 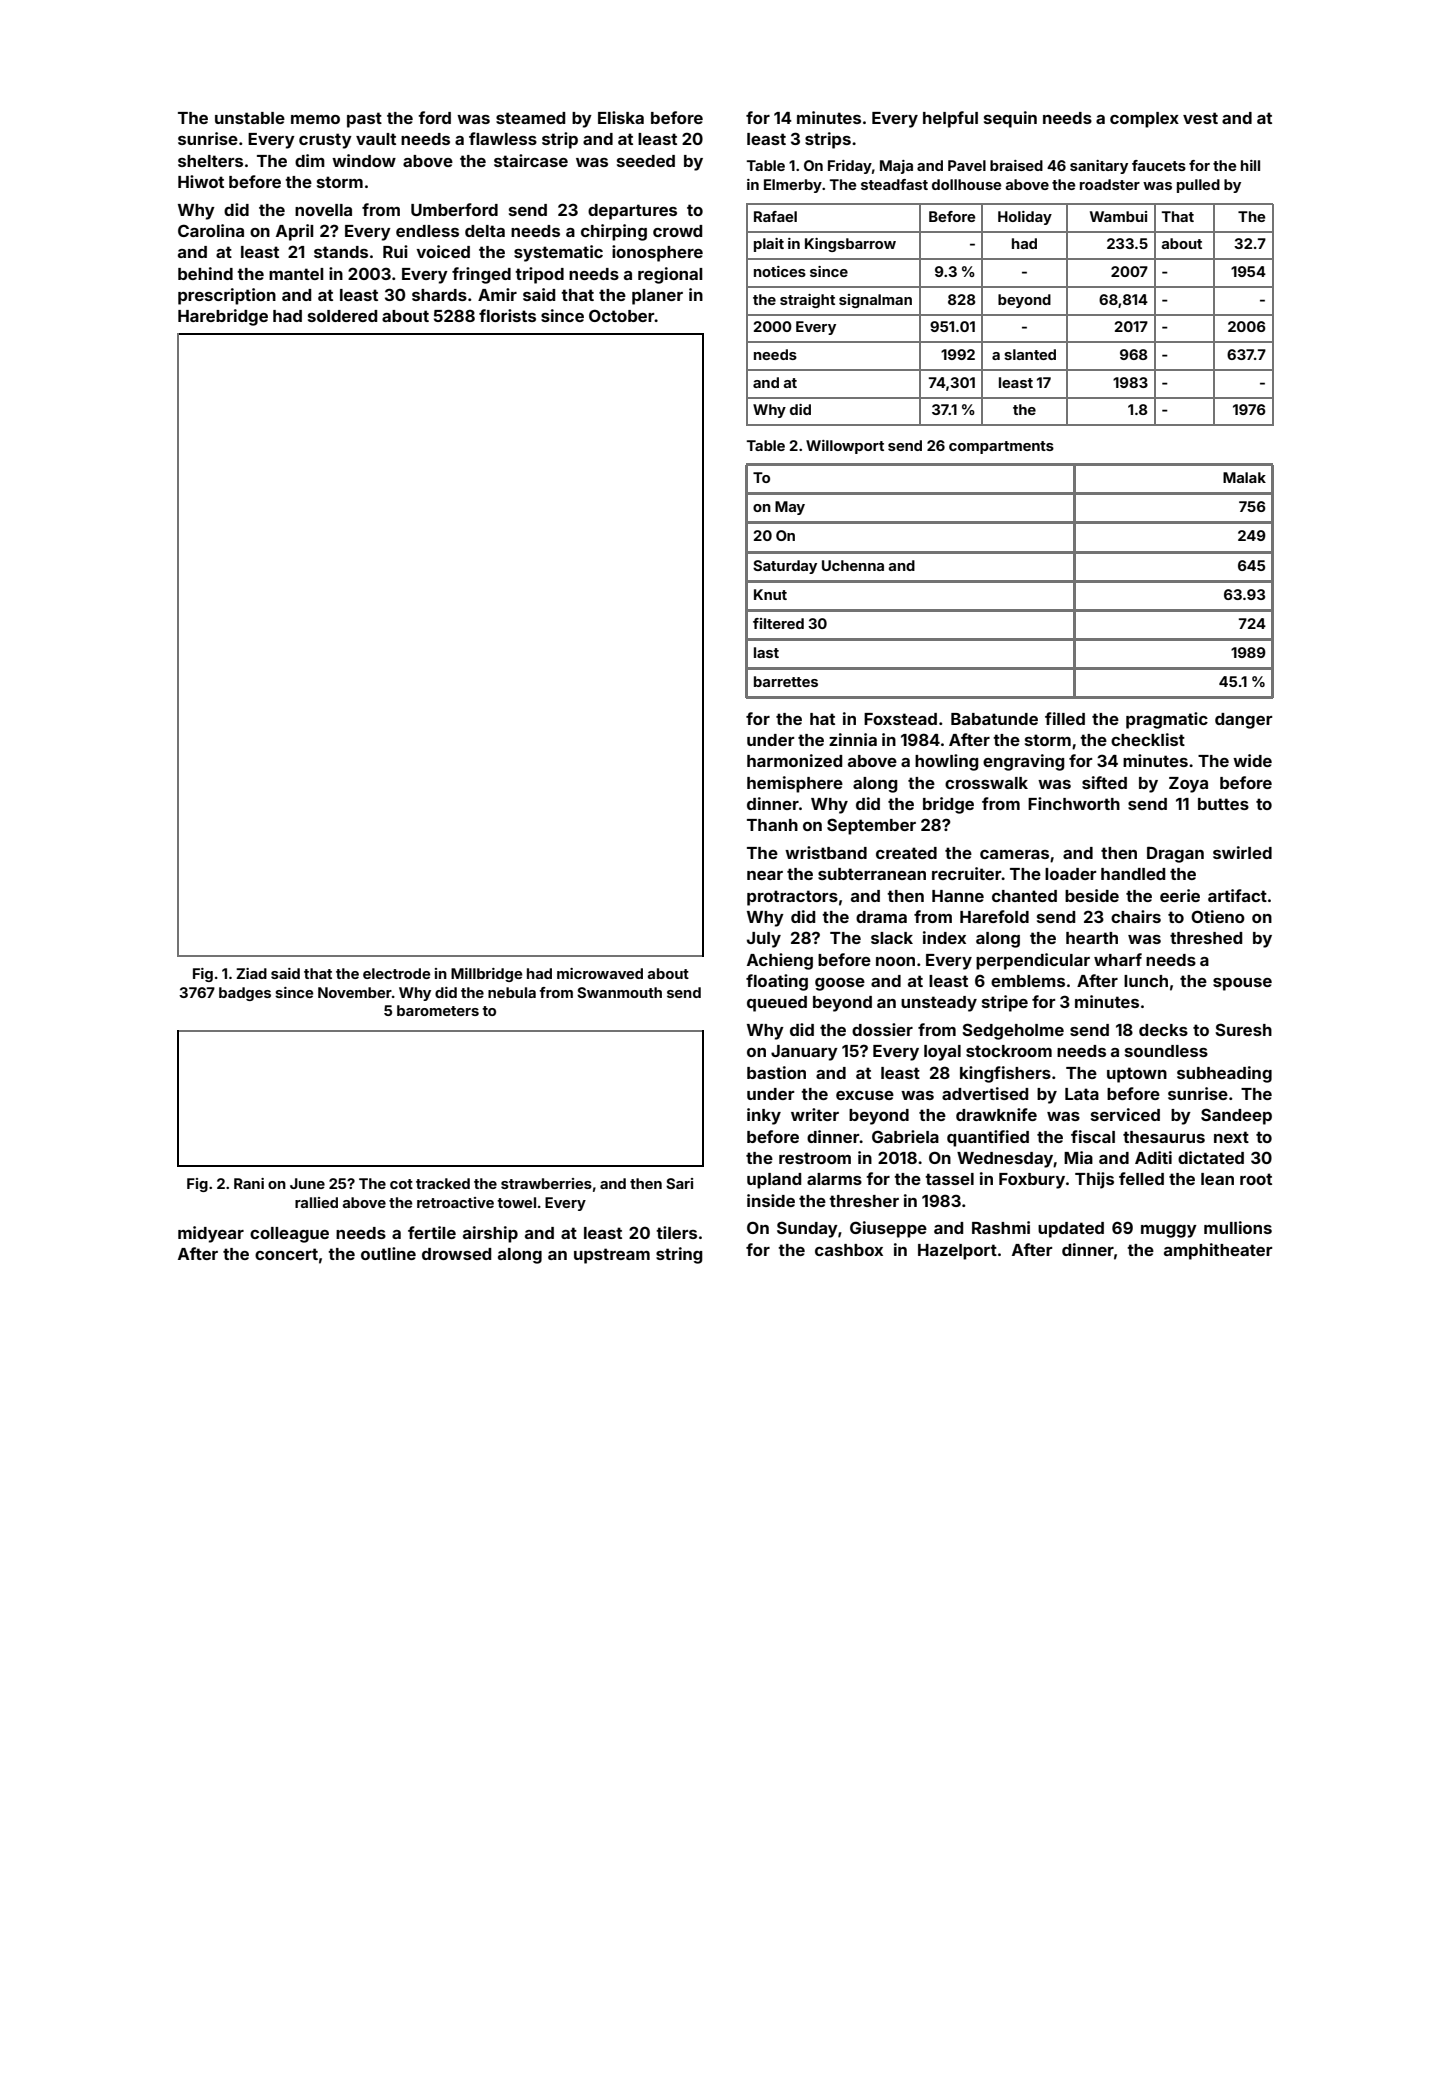 I want to click on Uchenna, so click(x=853, y=565).
